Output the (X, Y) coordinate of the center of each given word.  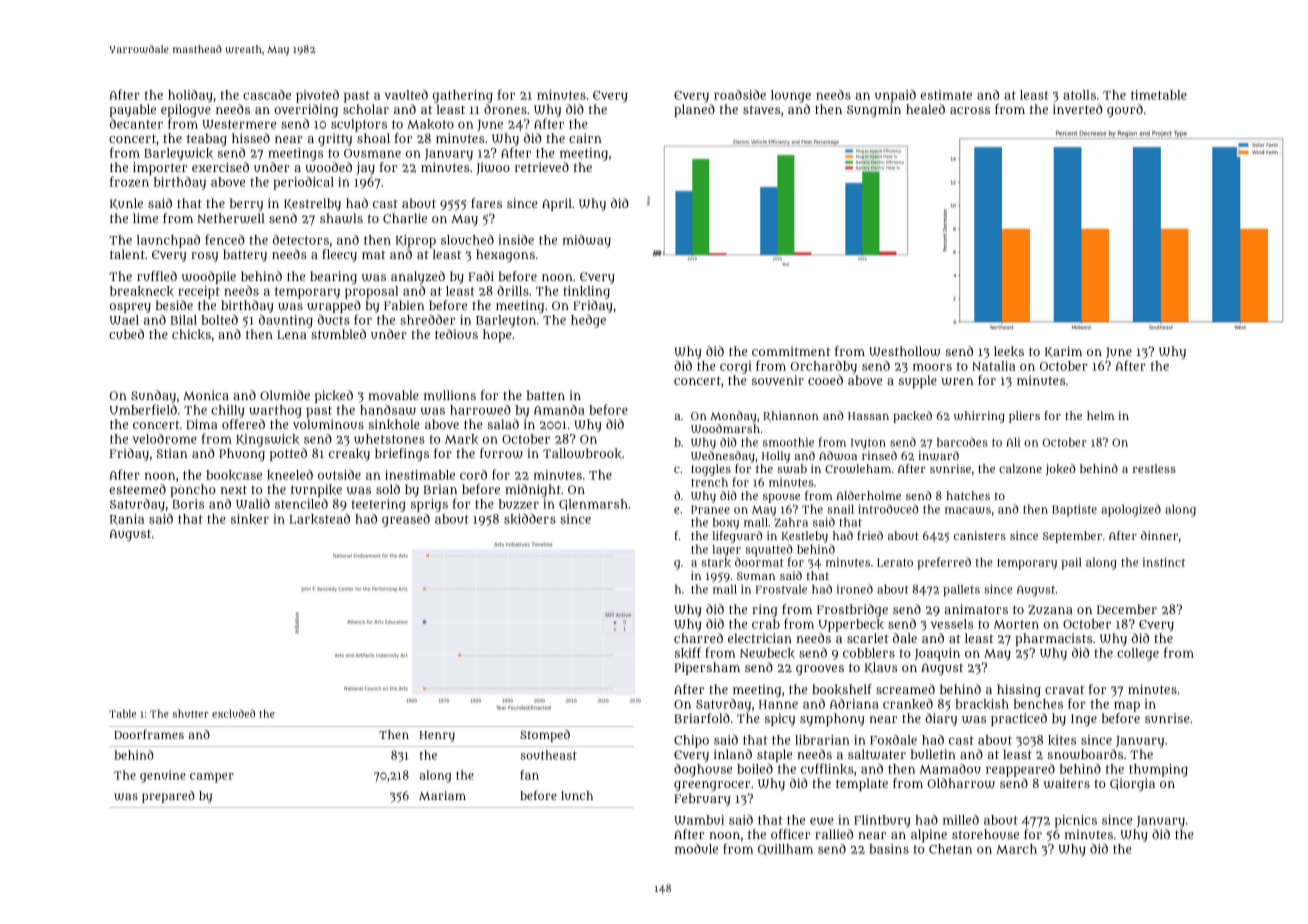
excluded (233, 713)
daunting (286, 321)
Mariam (442, 795)
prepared (168, 797)
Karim (1063, 352)
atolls (1079, 95)
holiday (190, 96)
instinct (1164, 562)
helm (1100, 415)
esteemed (137, 489)
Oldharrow (961, 783)
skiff (688, 653)
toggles (711, 470)
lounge (791, 96)
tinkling (586, 292)
